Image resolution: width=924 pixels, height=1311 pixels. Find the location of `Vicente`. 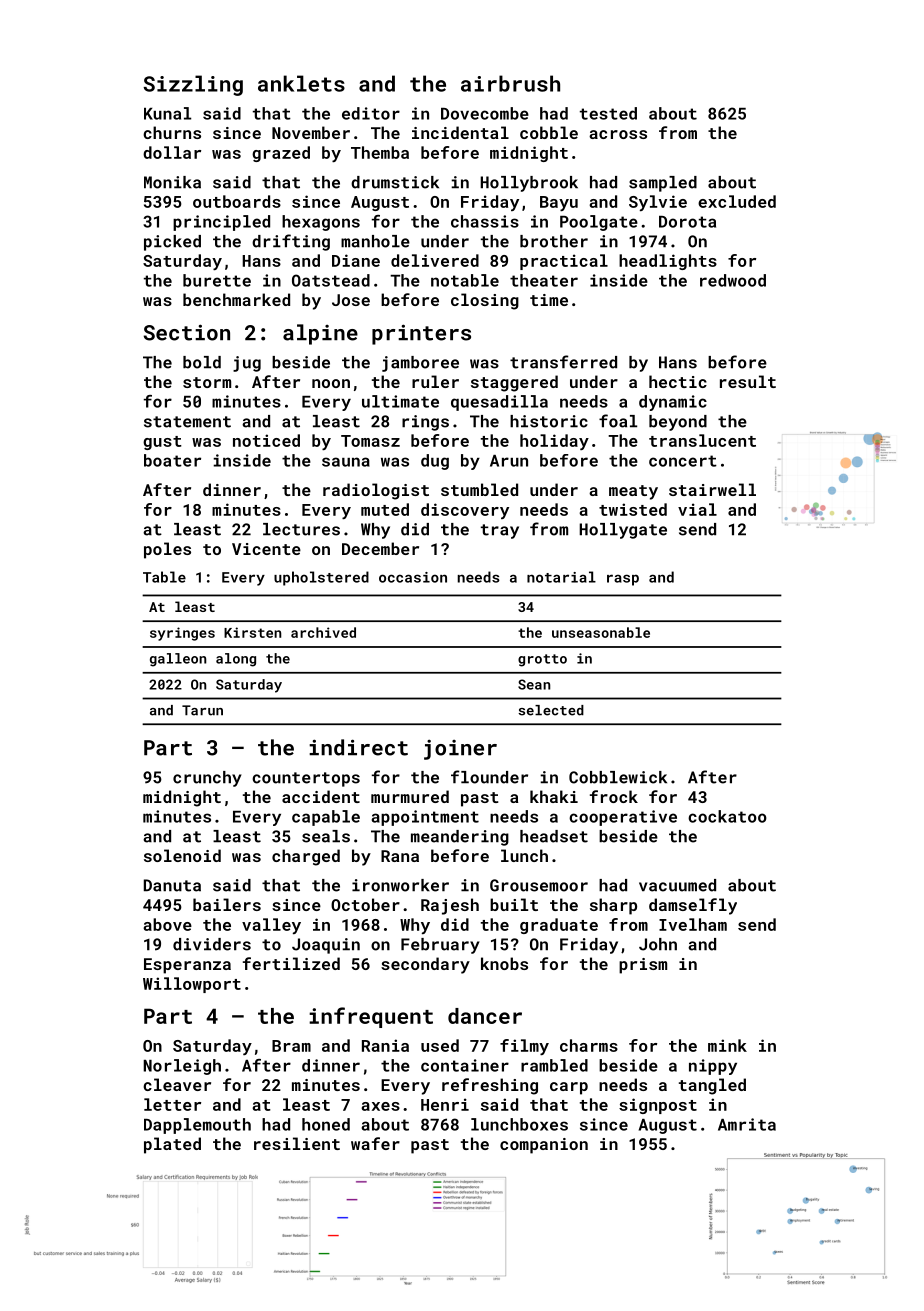

Vicente is located at coordinates (266, 549).
